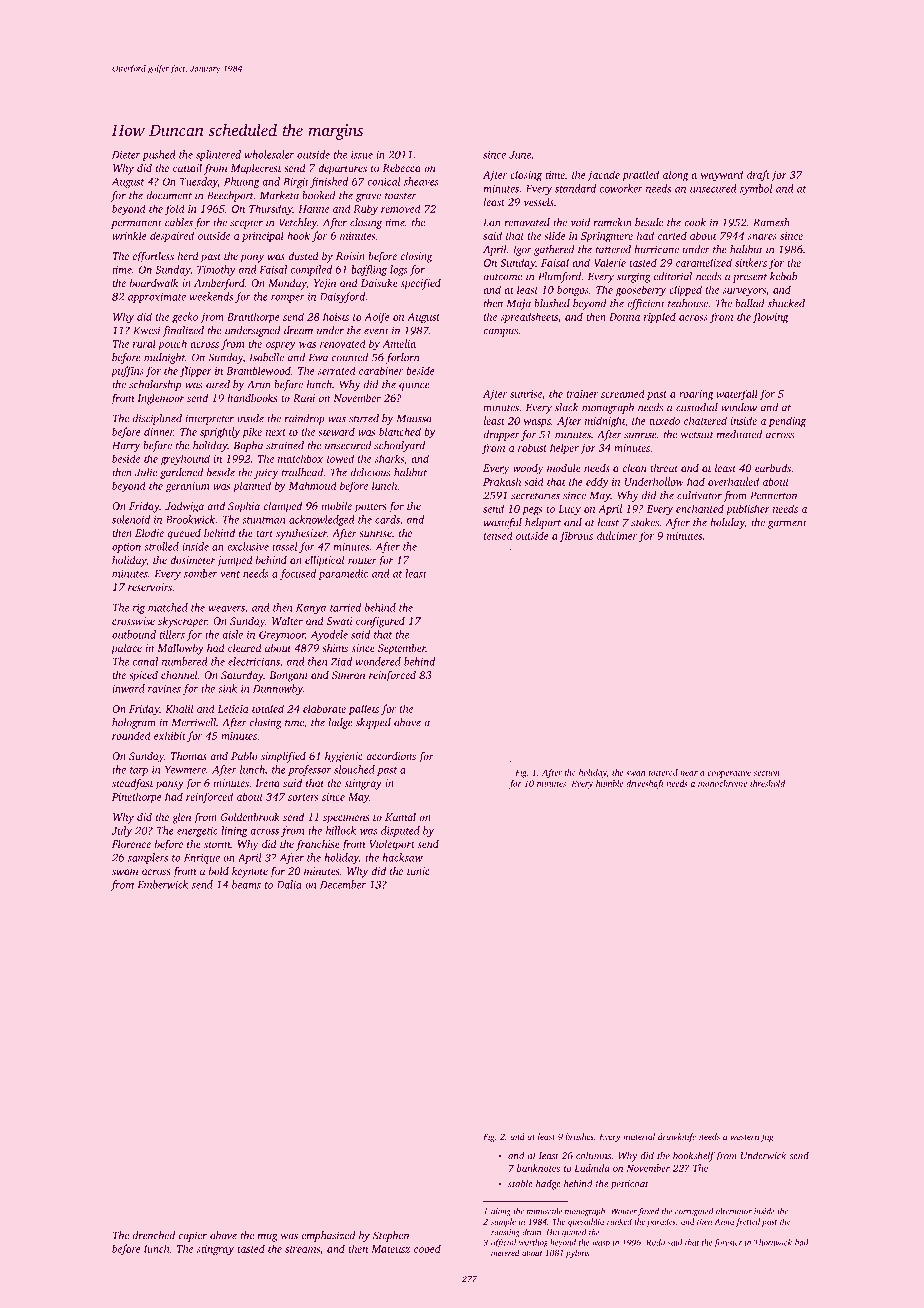 The width and height of the screenshot is (924, 1308). I want to click on garment, so click(787, 524).
